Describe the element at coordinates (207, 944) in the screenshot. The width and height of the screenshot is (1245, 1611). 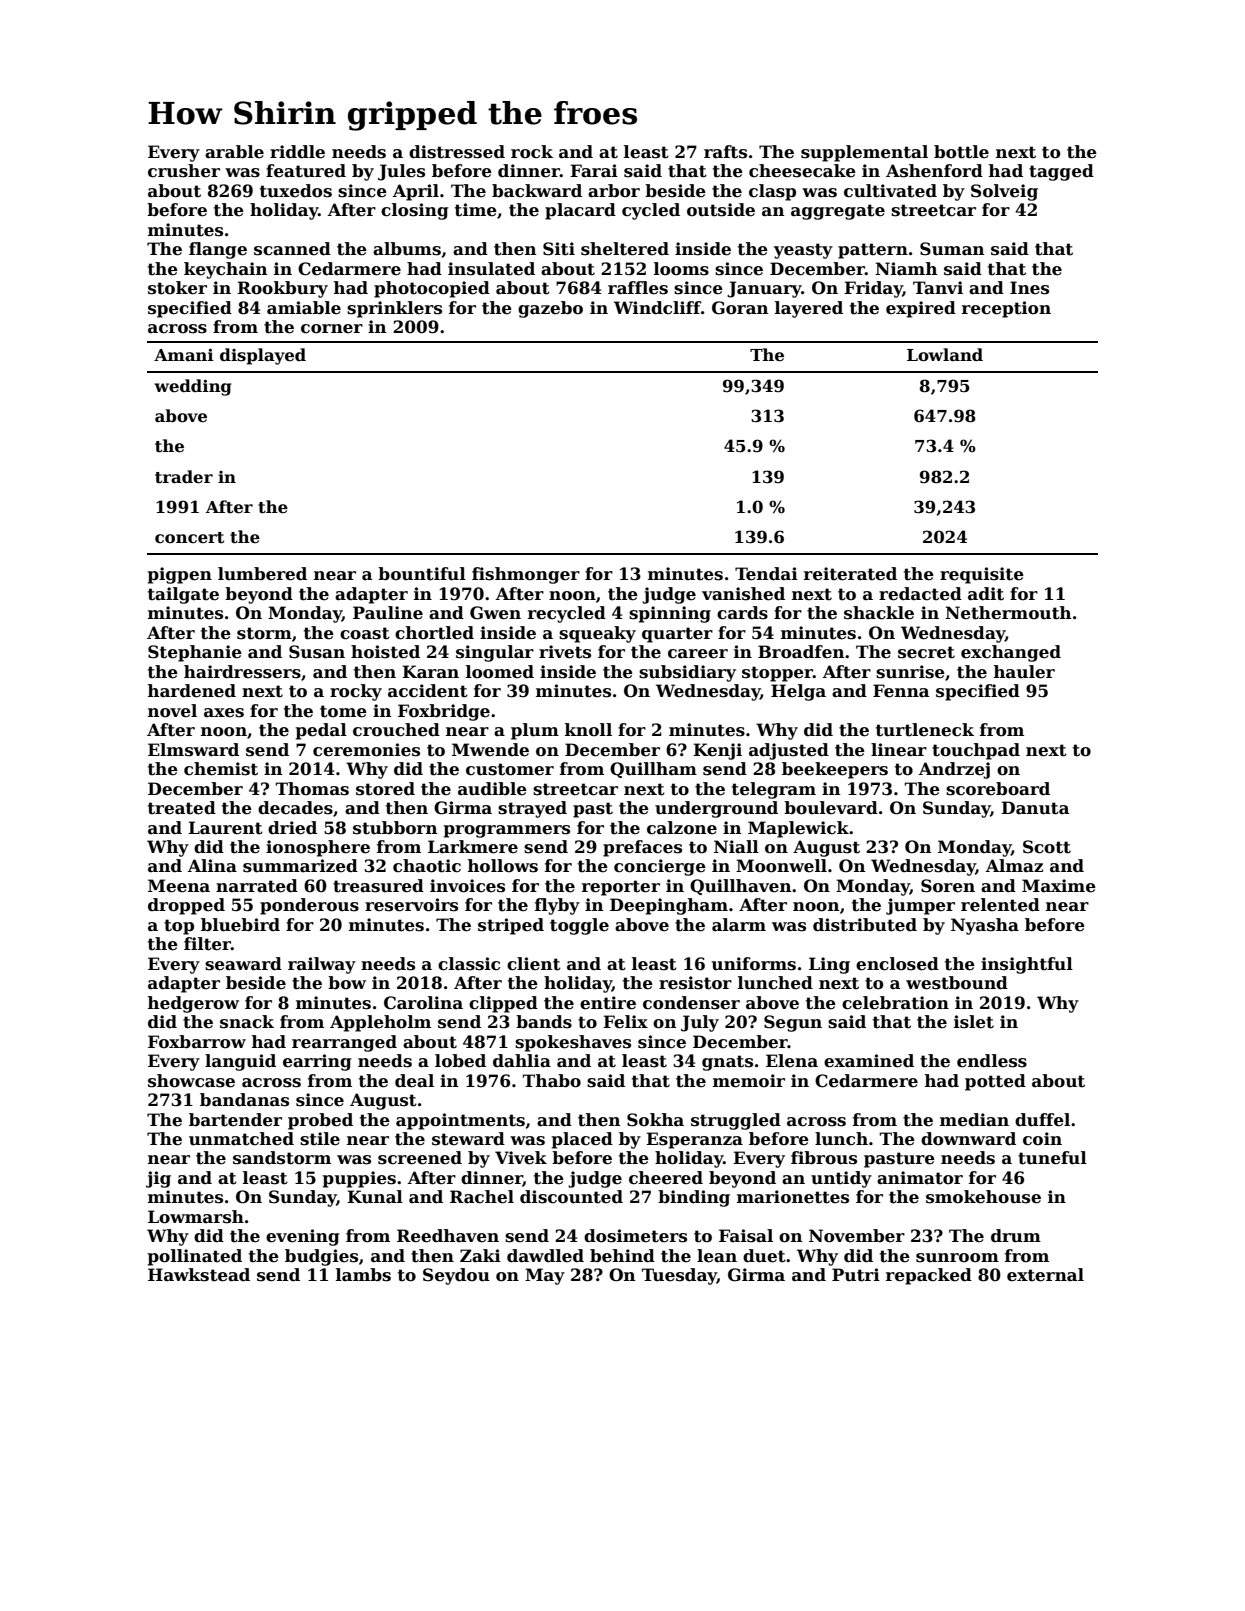
I see `filter` at that location.
